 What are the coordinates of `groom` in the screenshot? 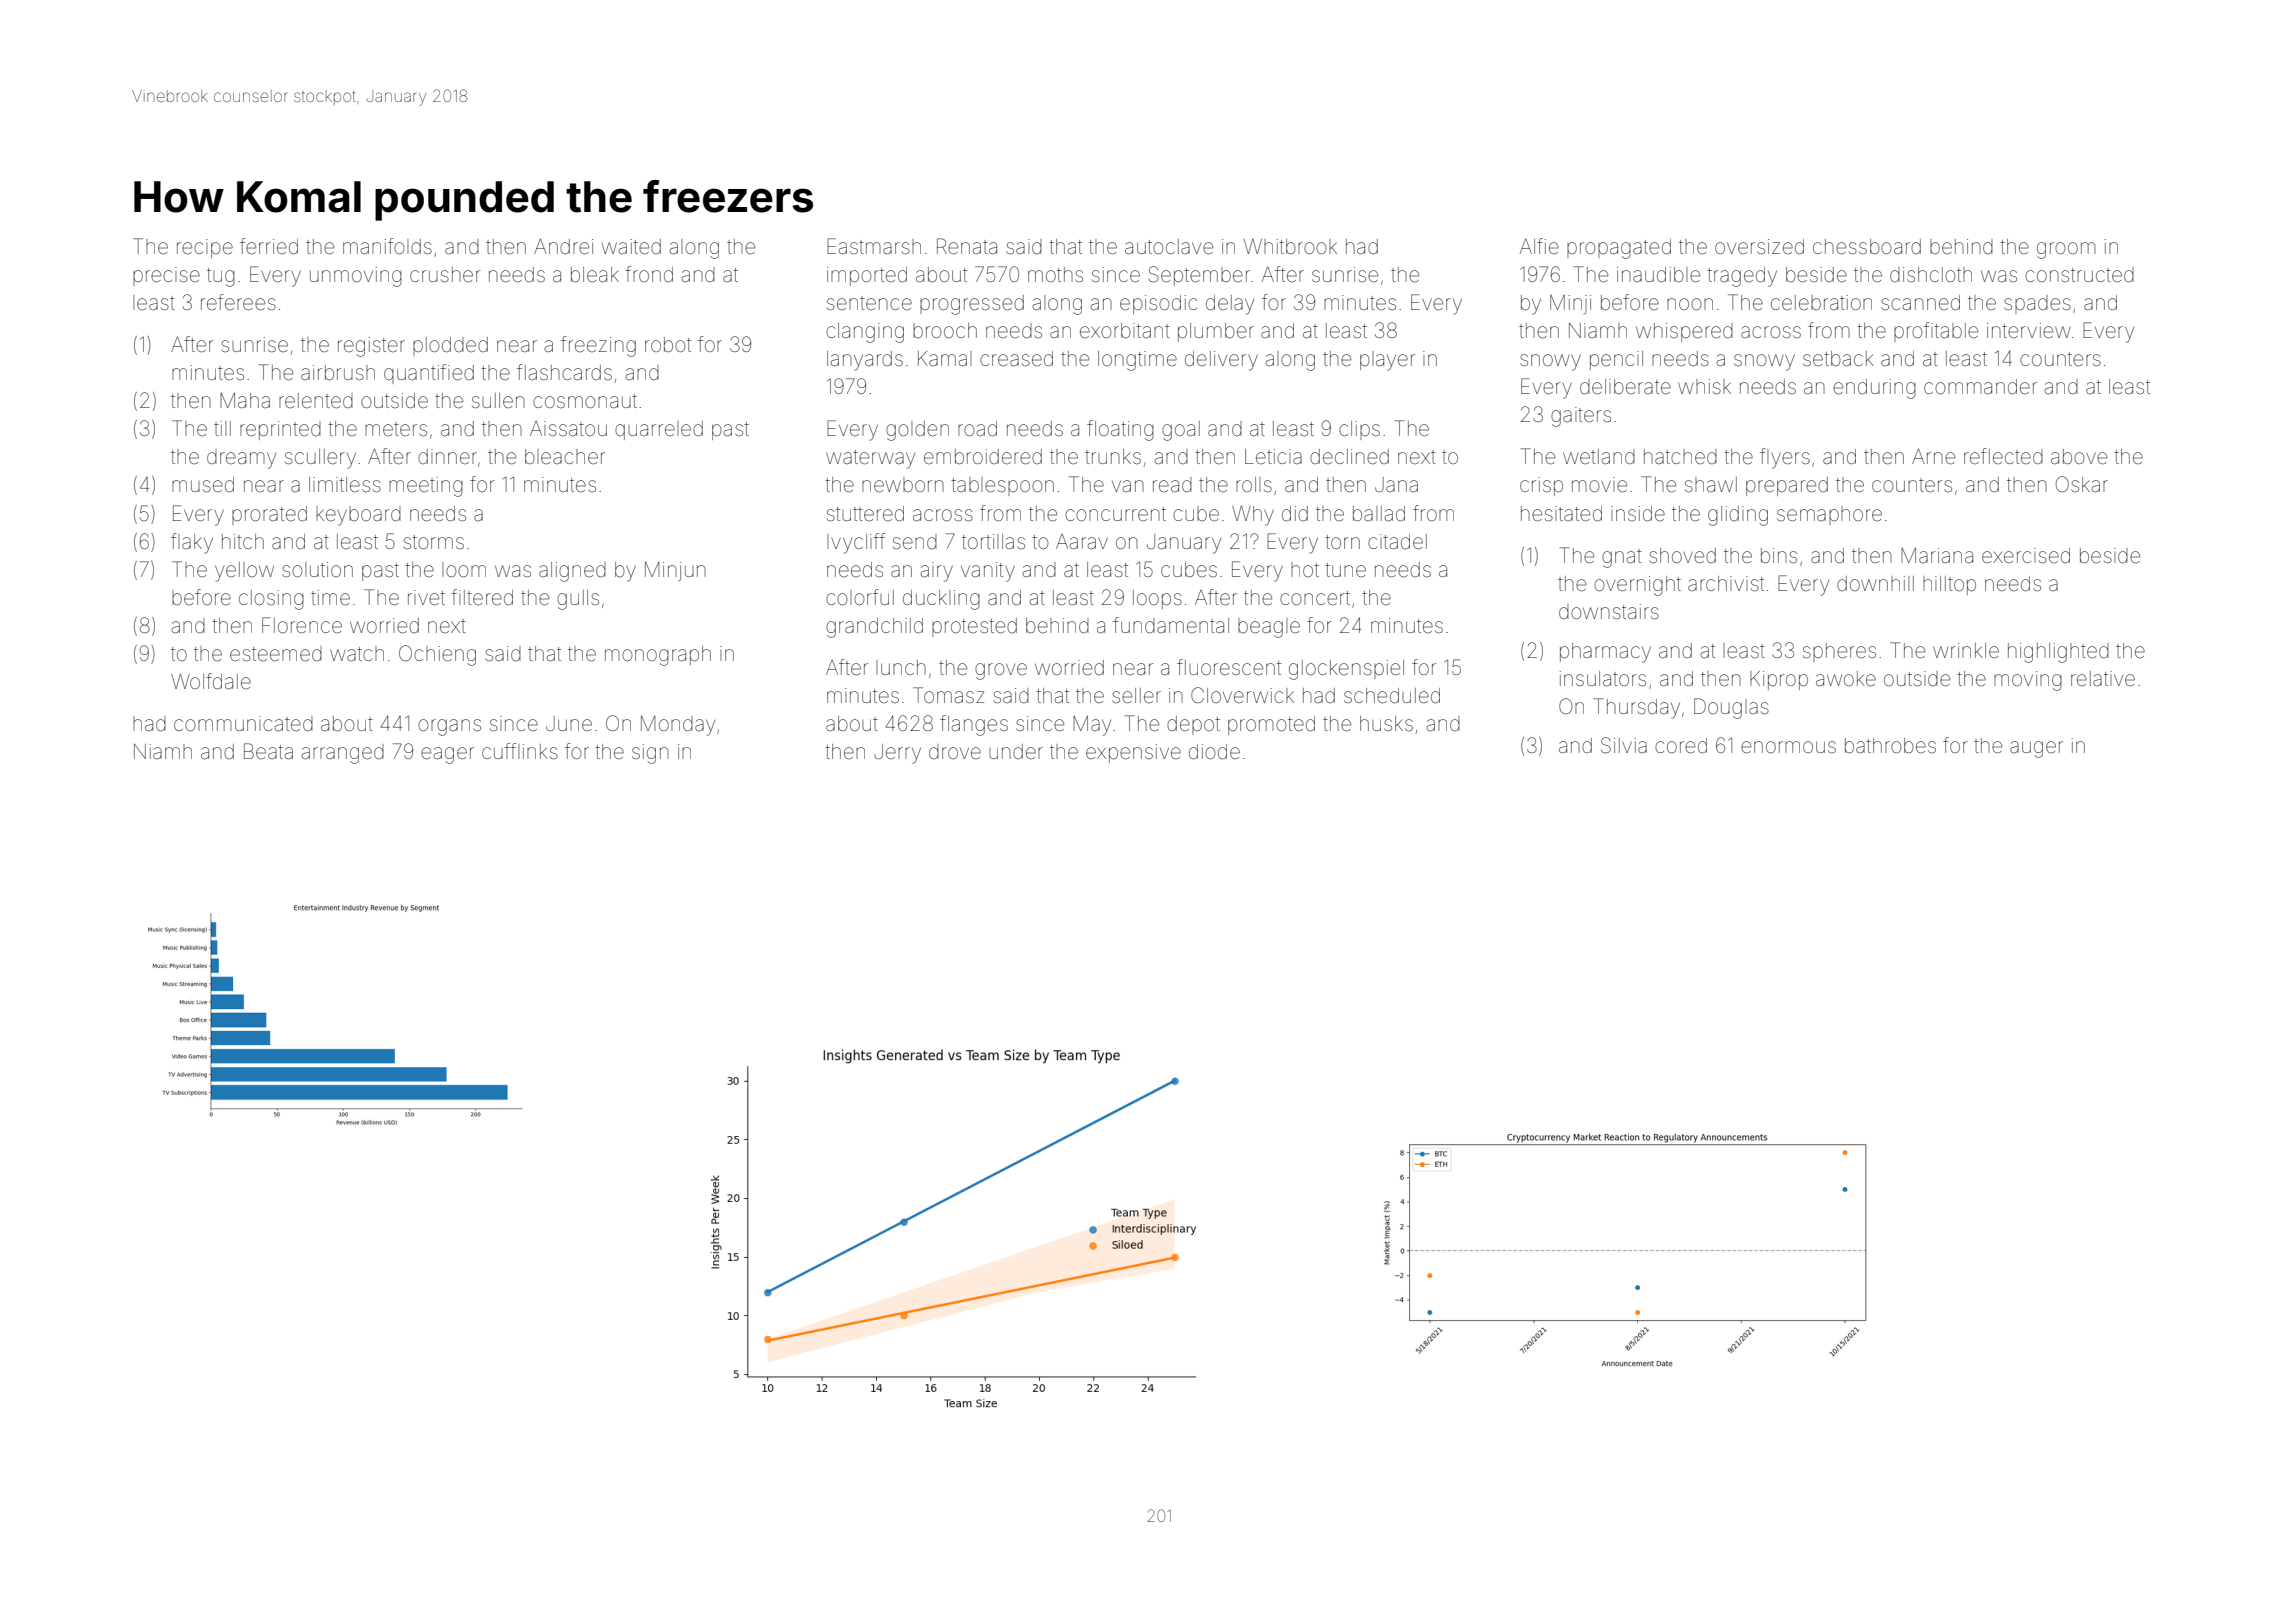 It's located at (2066, 250).
